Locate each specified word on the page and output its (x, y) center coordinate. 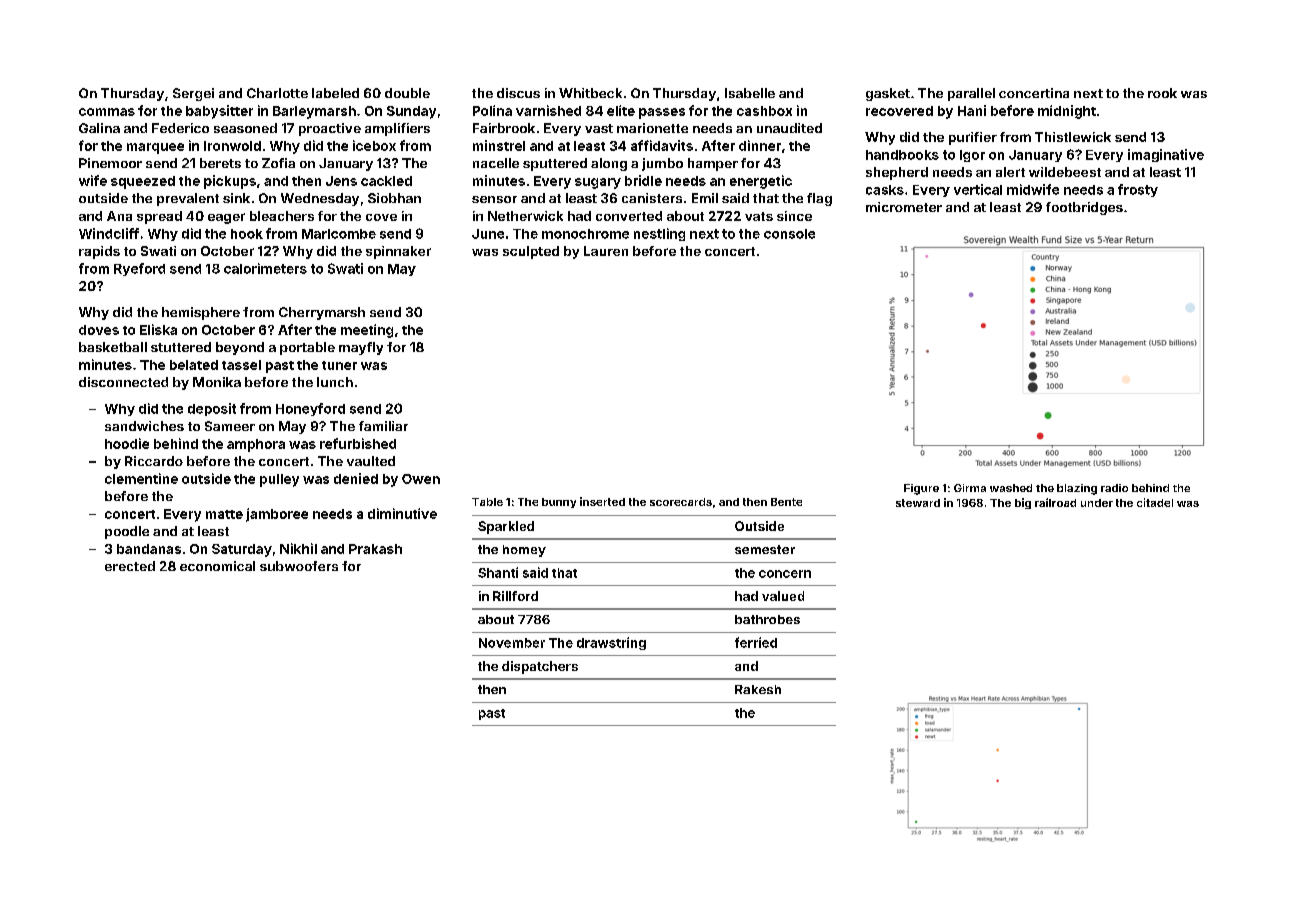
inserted (602, 501)
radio (1114, 488)
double (407, 93)
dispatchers (540, 667)
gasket (888, 94)
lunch (335, 382)
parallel (971, 94)
